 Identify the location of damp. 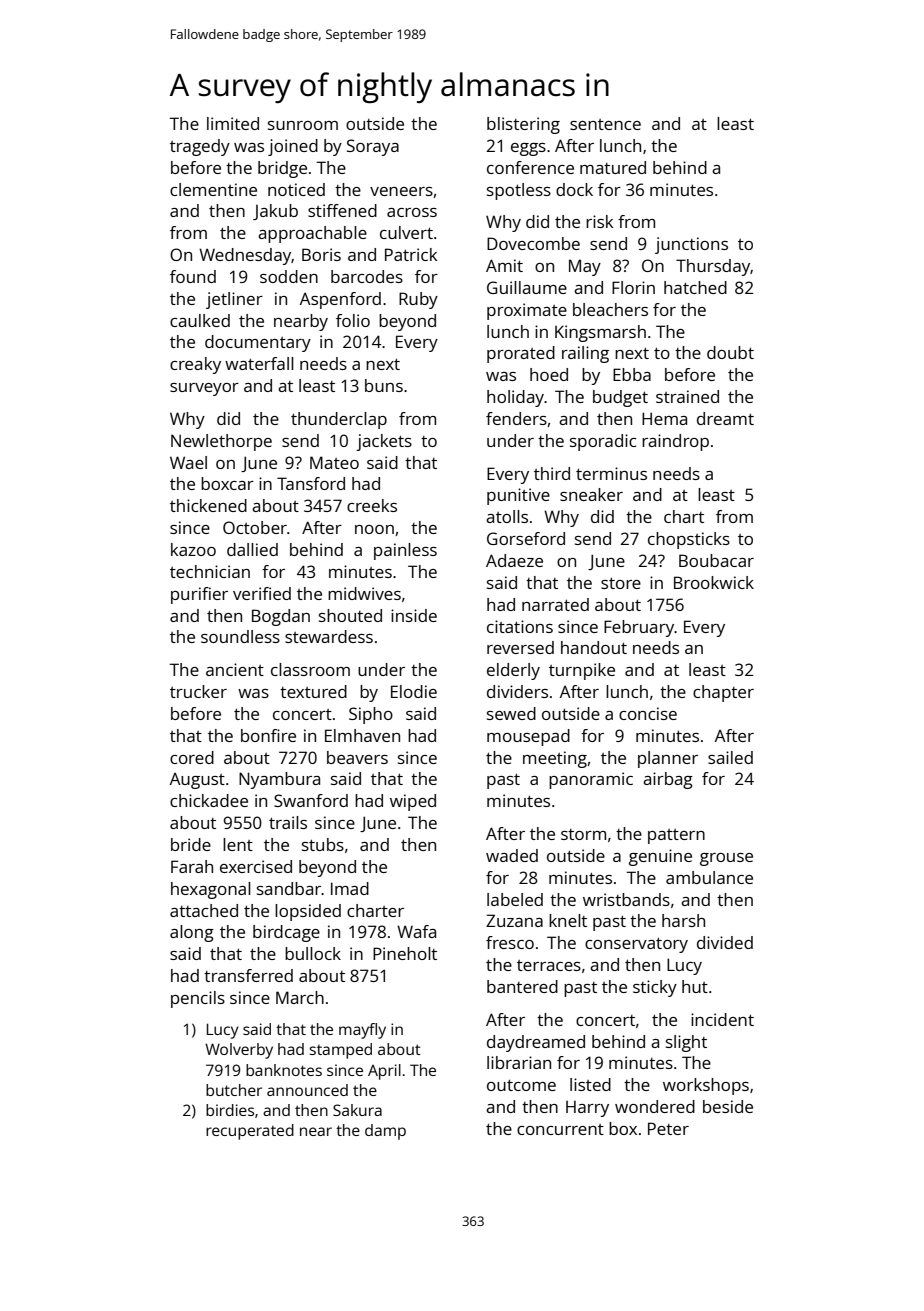
(385, 1132).
